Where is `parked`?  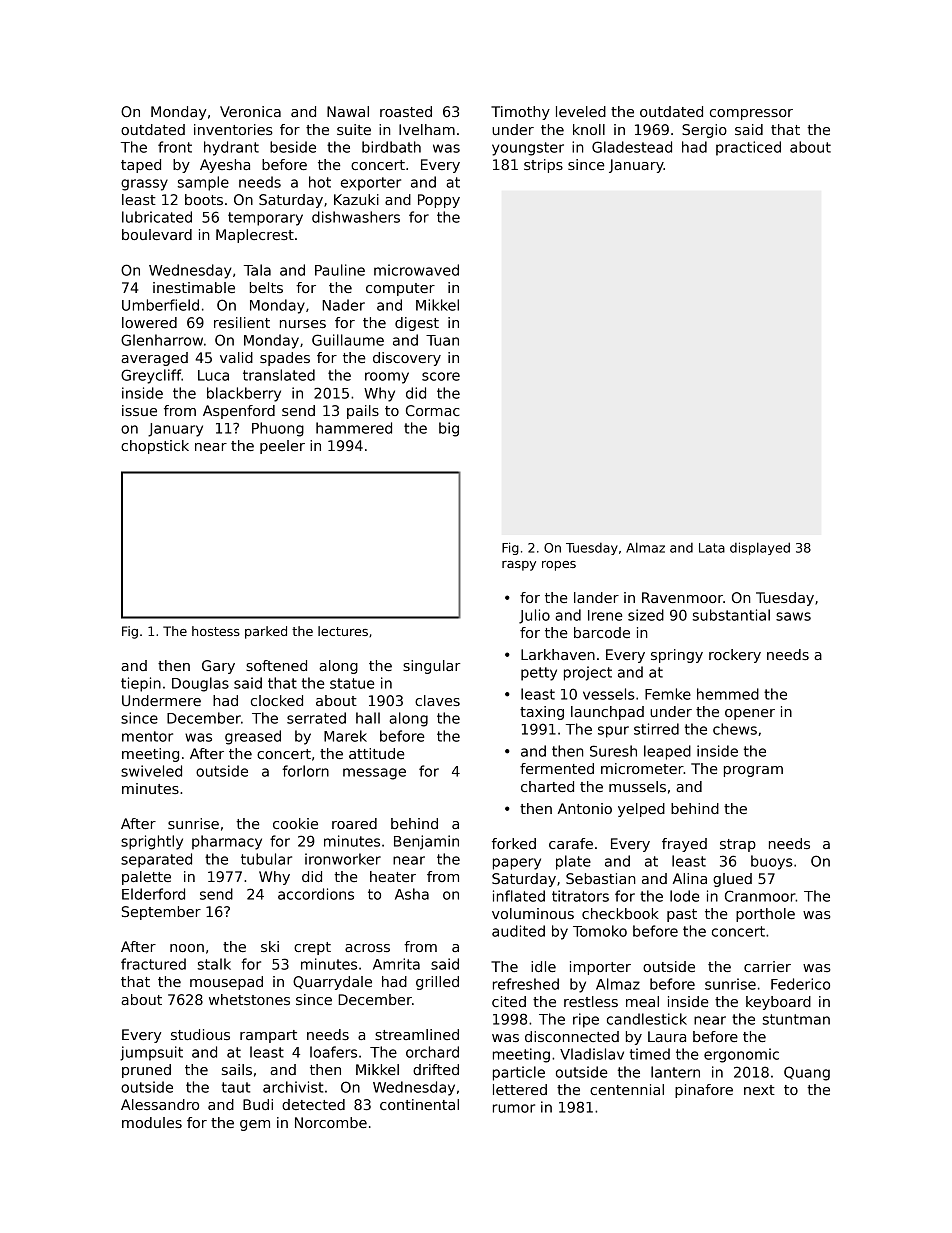
parked is located at coordinates (266, 632).
